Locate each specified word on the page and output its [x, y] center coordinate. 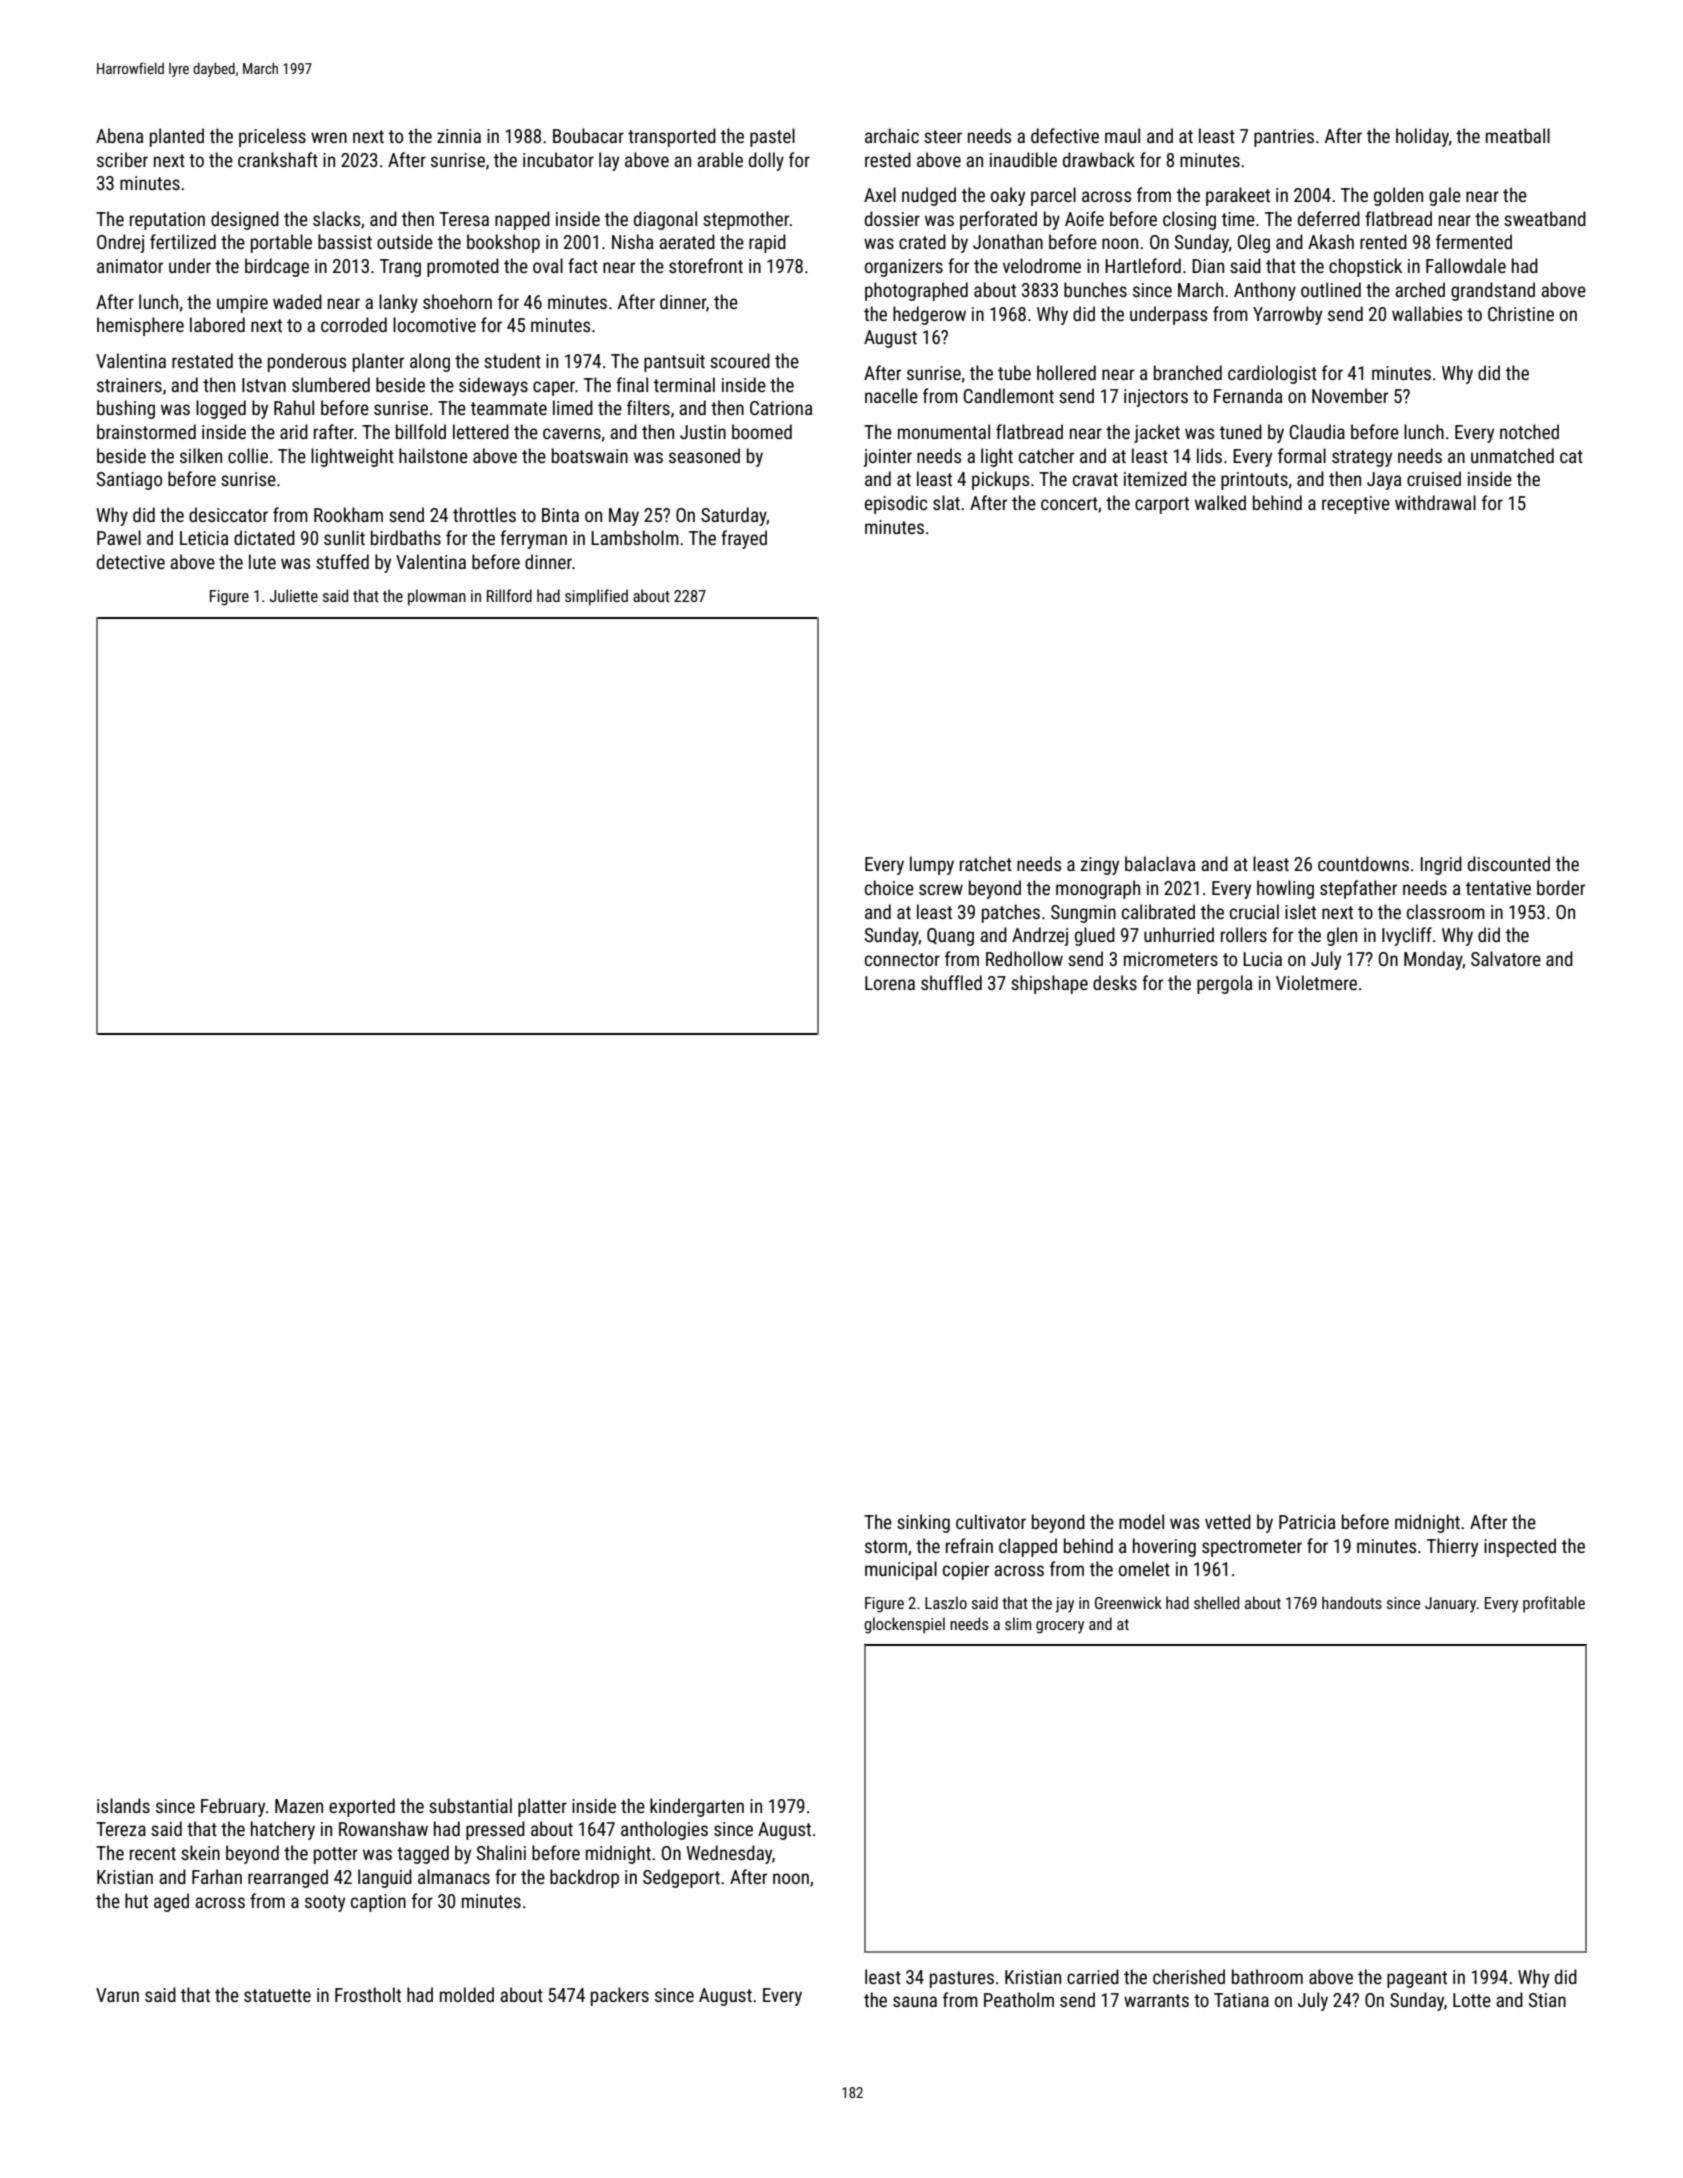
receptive [1356, 505]
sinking [923, 1523]
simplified [596, 597]
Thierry [1452, 1547]
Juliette [294, 595]
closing [1189, 220]
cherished [1189, 1976]
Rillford [509, 595]
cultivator [991, 1521]
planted [177, 137]
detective [131, 561]
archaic [892, 135]
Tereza [121, 1829]
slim [1018, 1623]
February [233, 1807]
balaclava [1160, 863]
